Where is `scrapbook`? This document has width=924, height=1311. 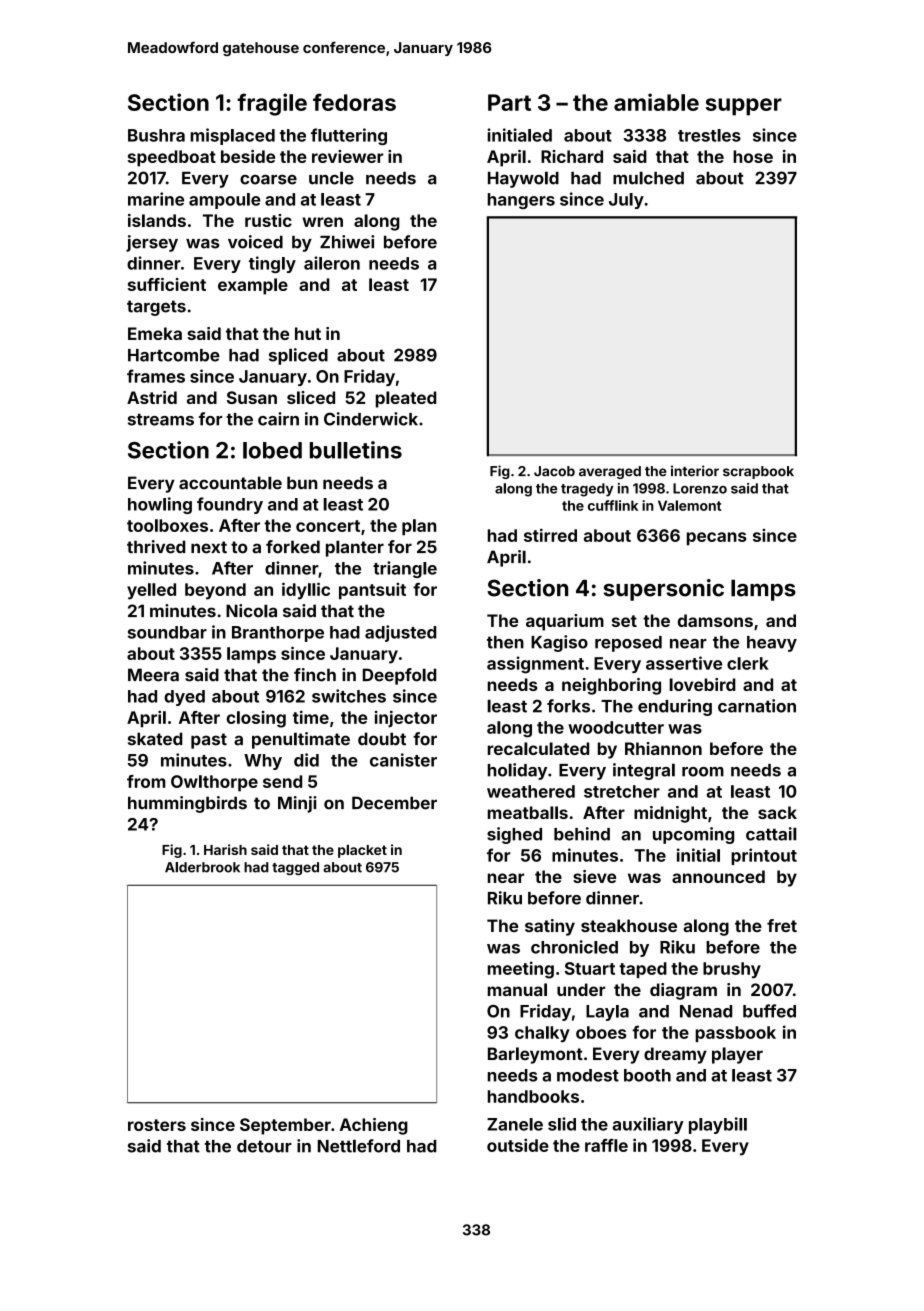
scrapbook is located at coordinates (758, 472).
